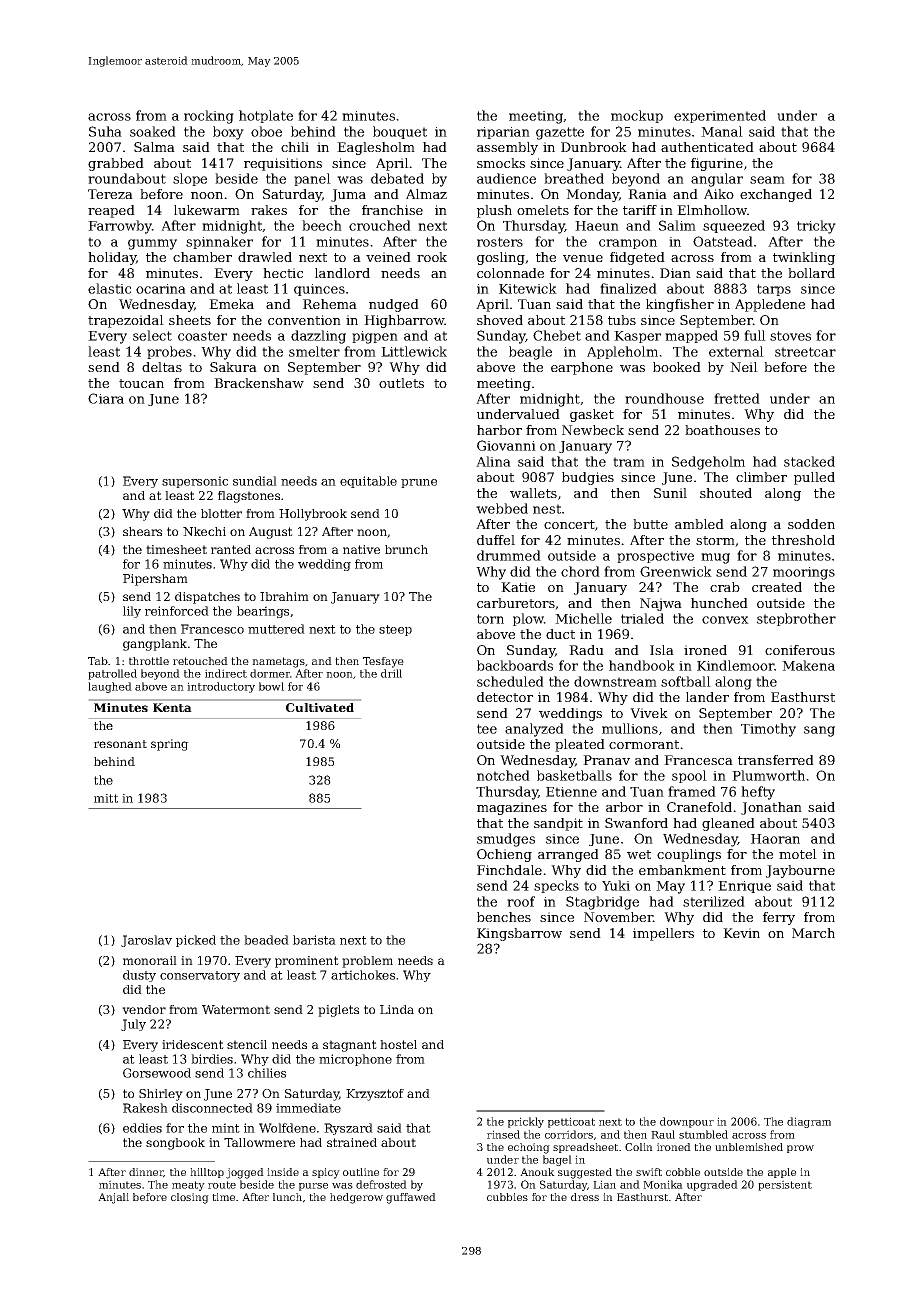 The height and width of the page is (1308, 924). Describe the element at coordinates (528, 288) in the page. I see `Kitewick` at that location.
